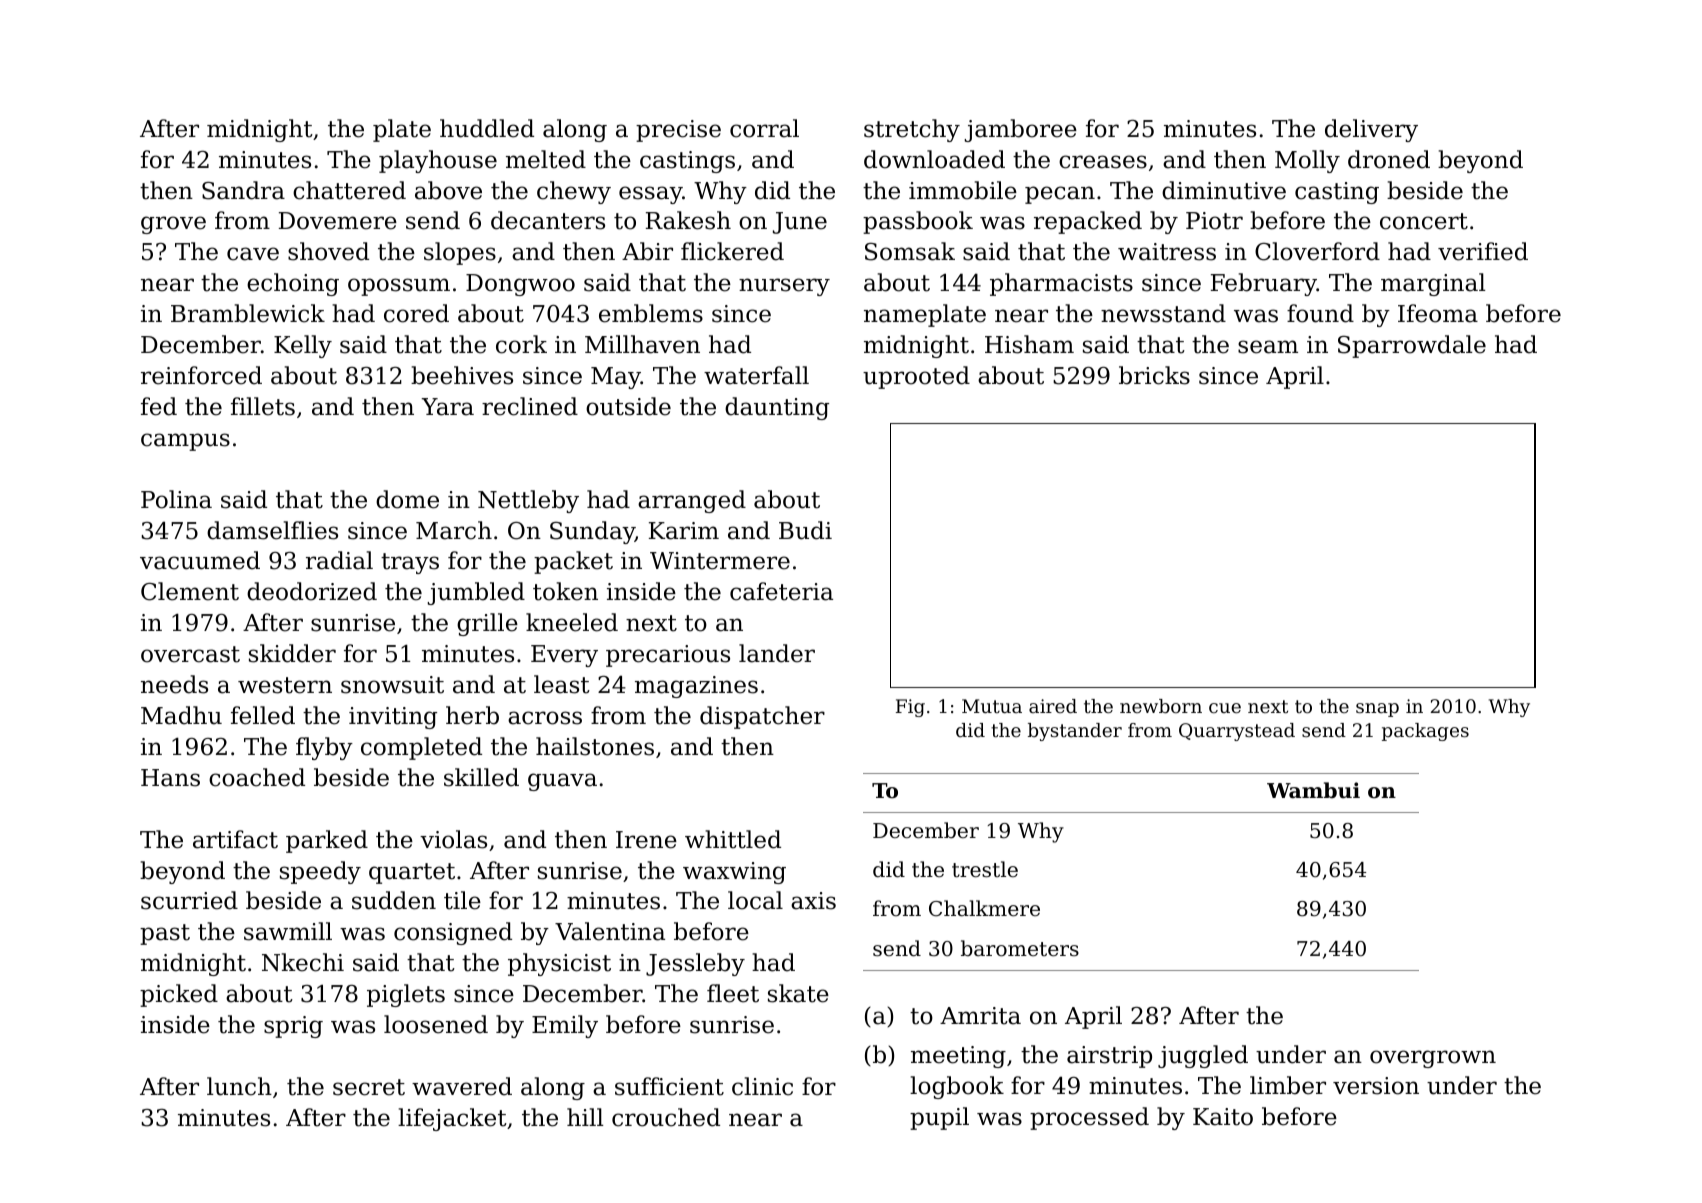 This document has width=1702, height=1203. Describe the element at coordinates (179, 995) in the document. I see `picked` at that location.
